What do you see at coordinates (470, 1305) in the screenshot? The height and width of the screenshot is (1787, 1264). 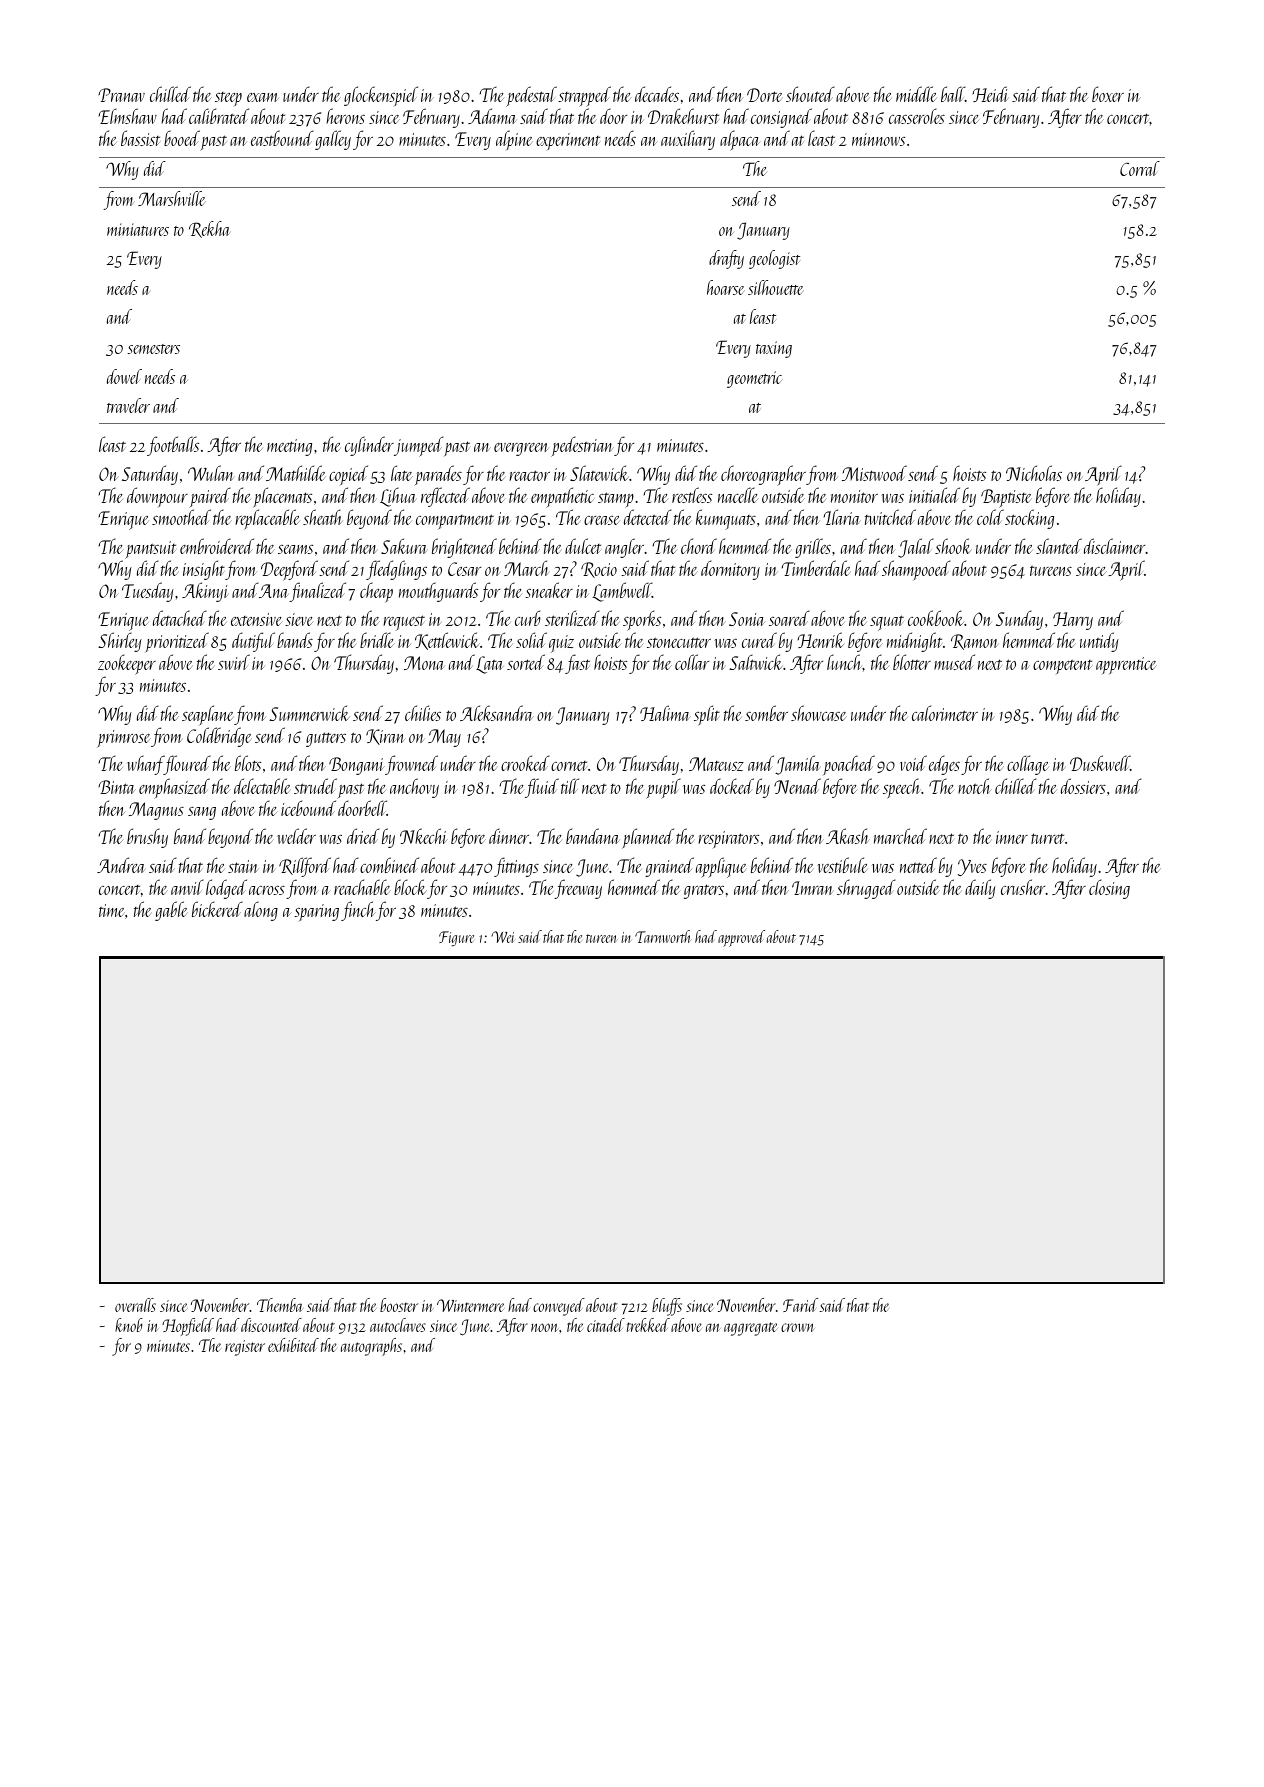 I see `Wintermere` at bounding box center [470, 1305].
